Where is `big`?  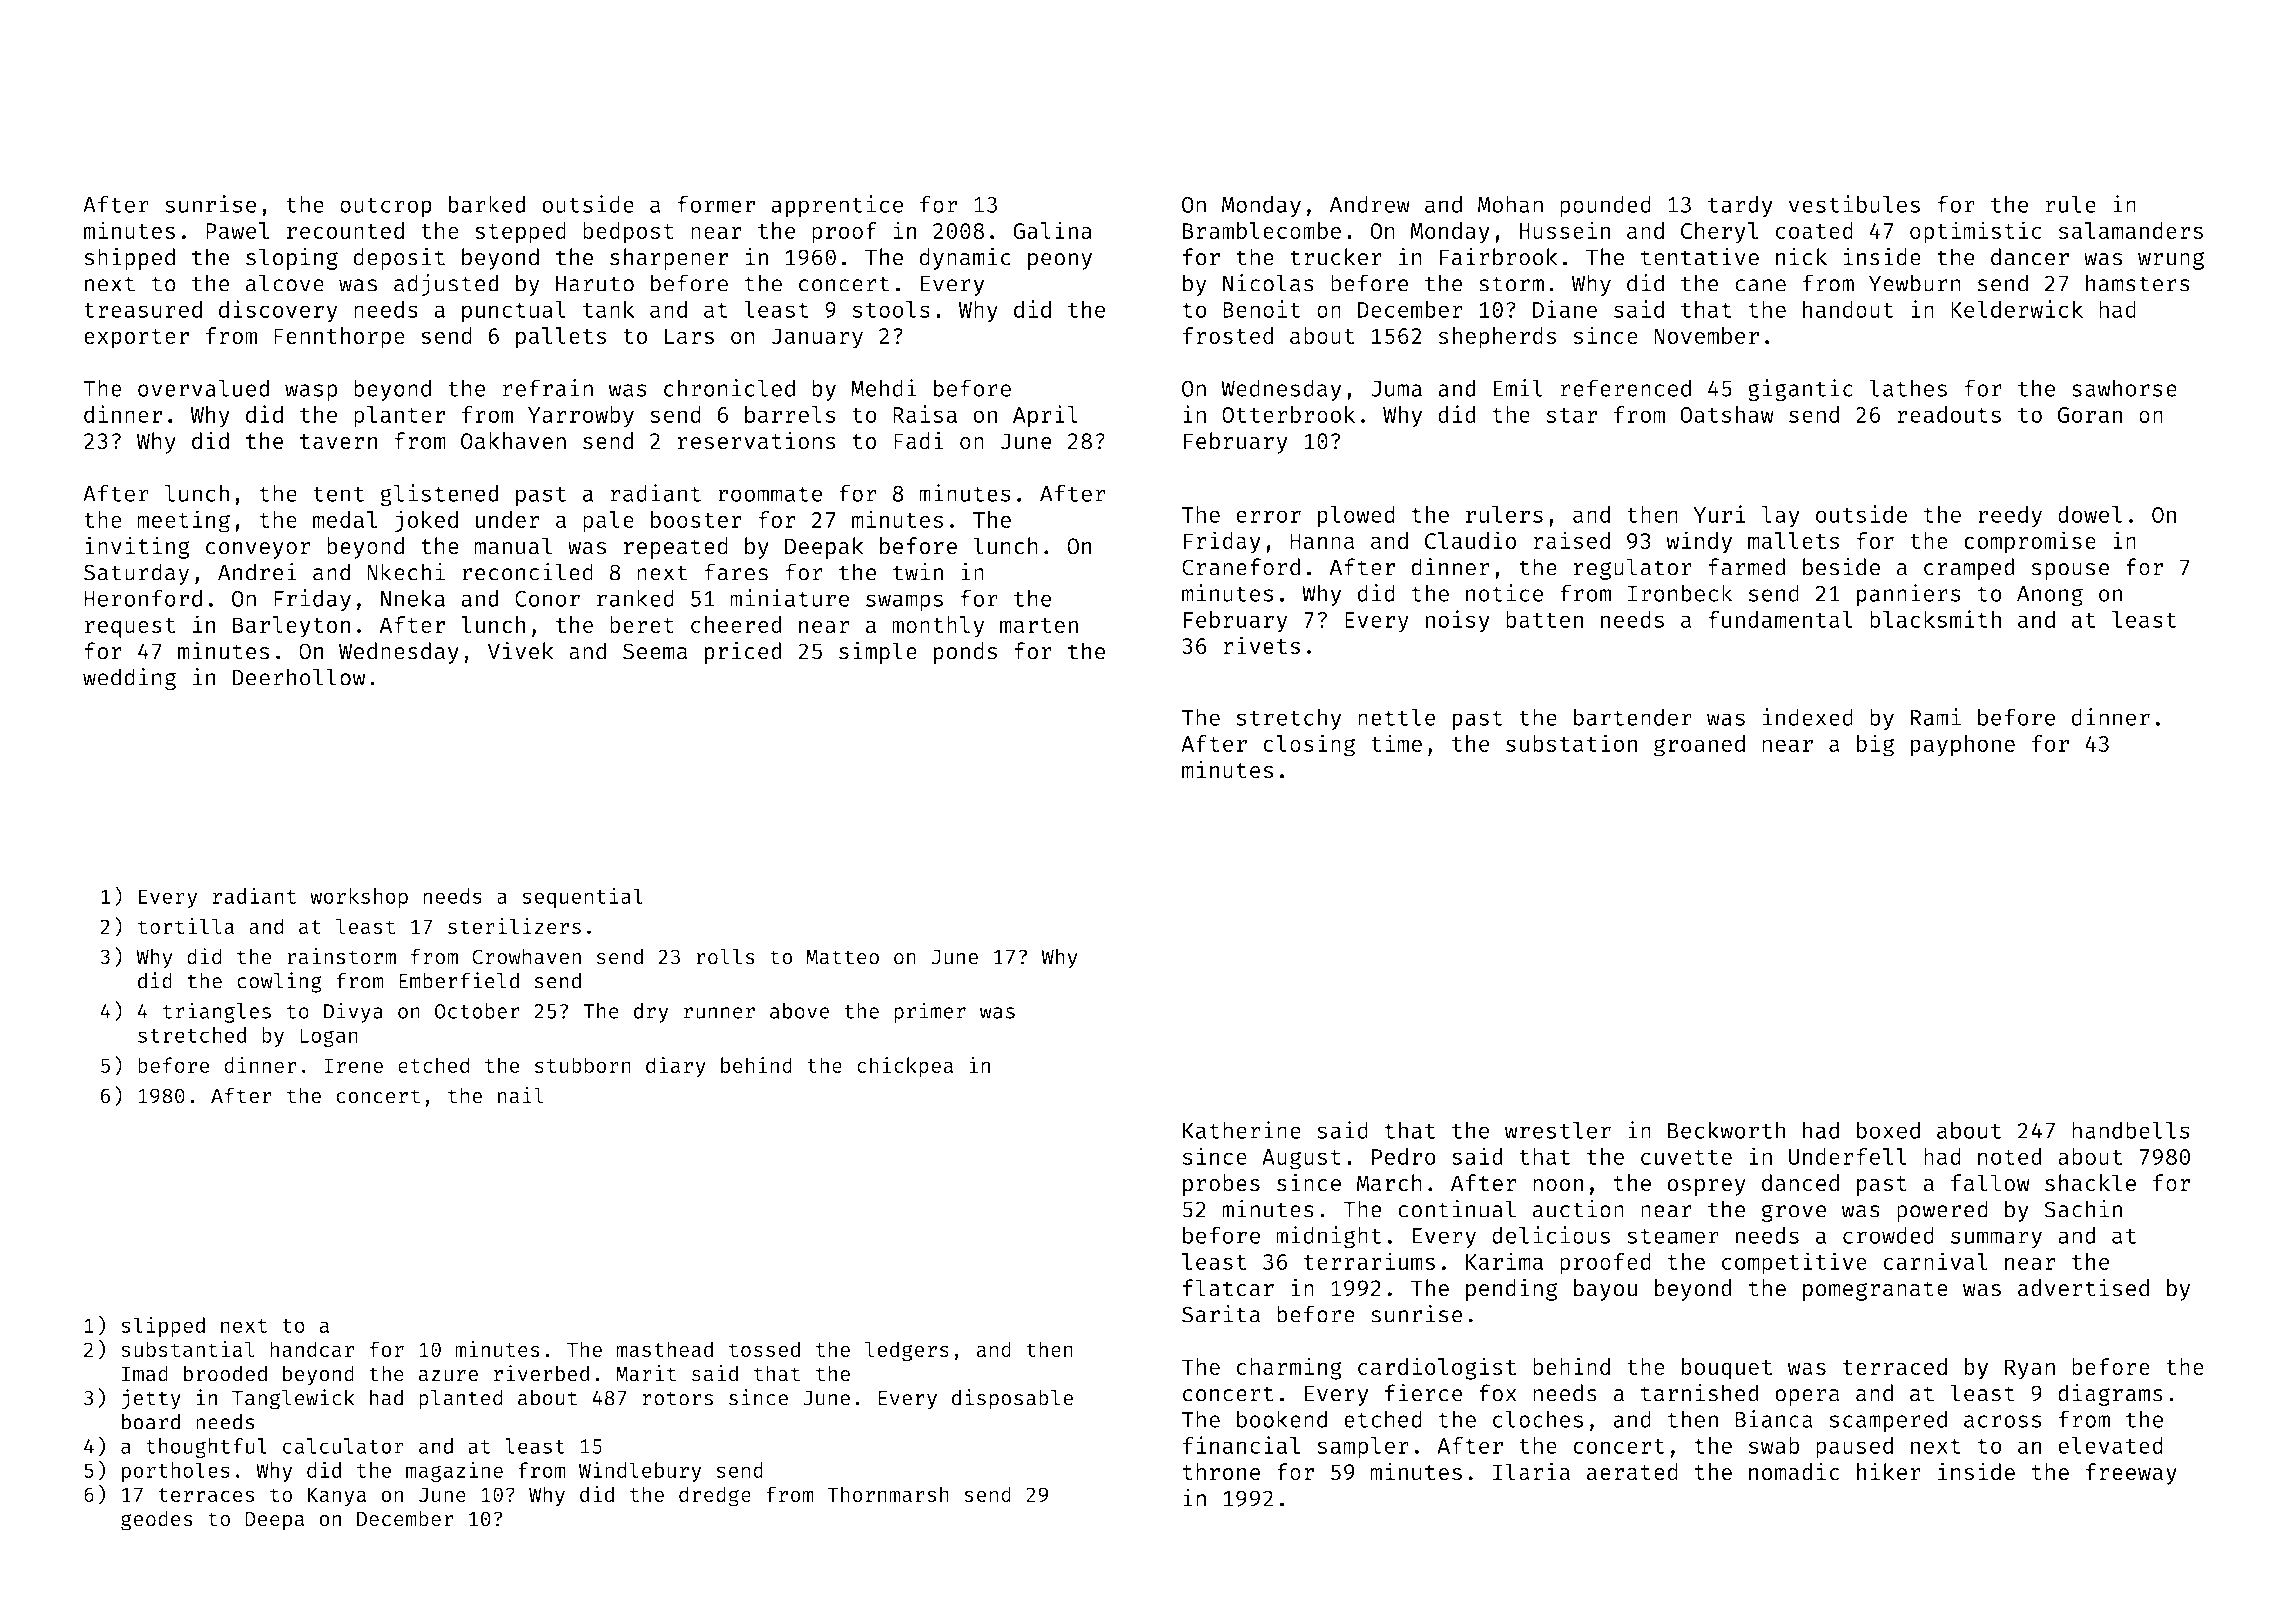
big is located at coordinates (1875, 745).
